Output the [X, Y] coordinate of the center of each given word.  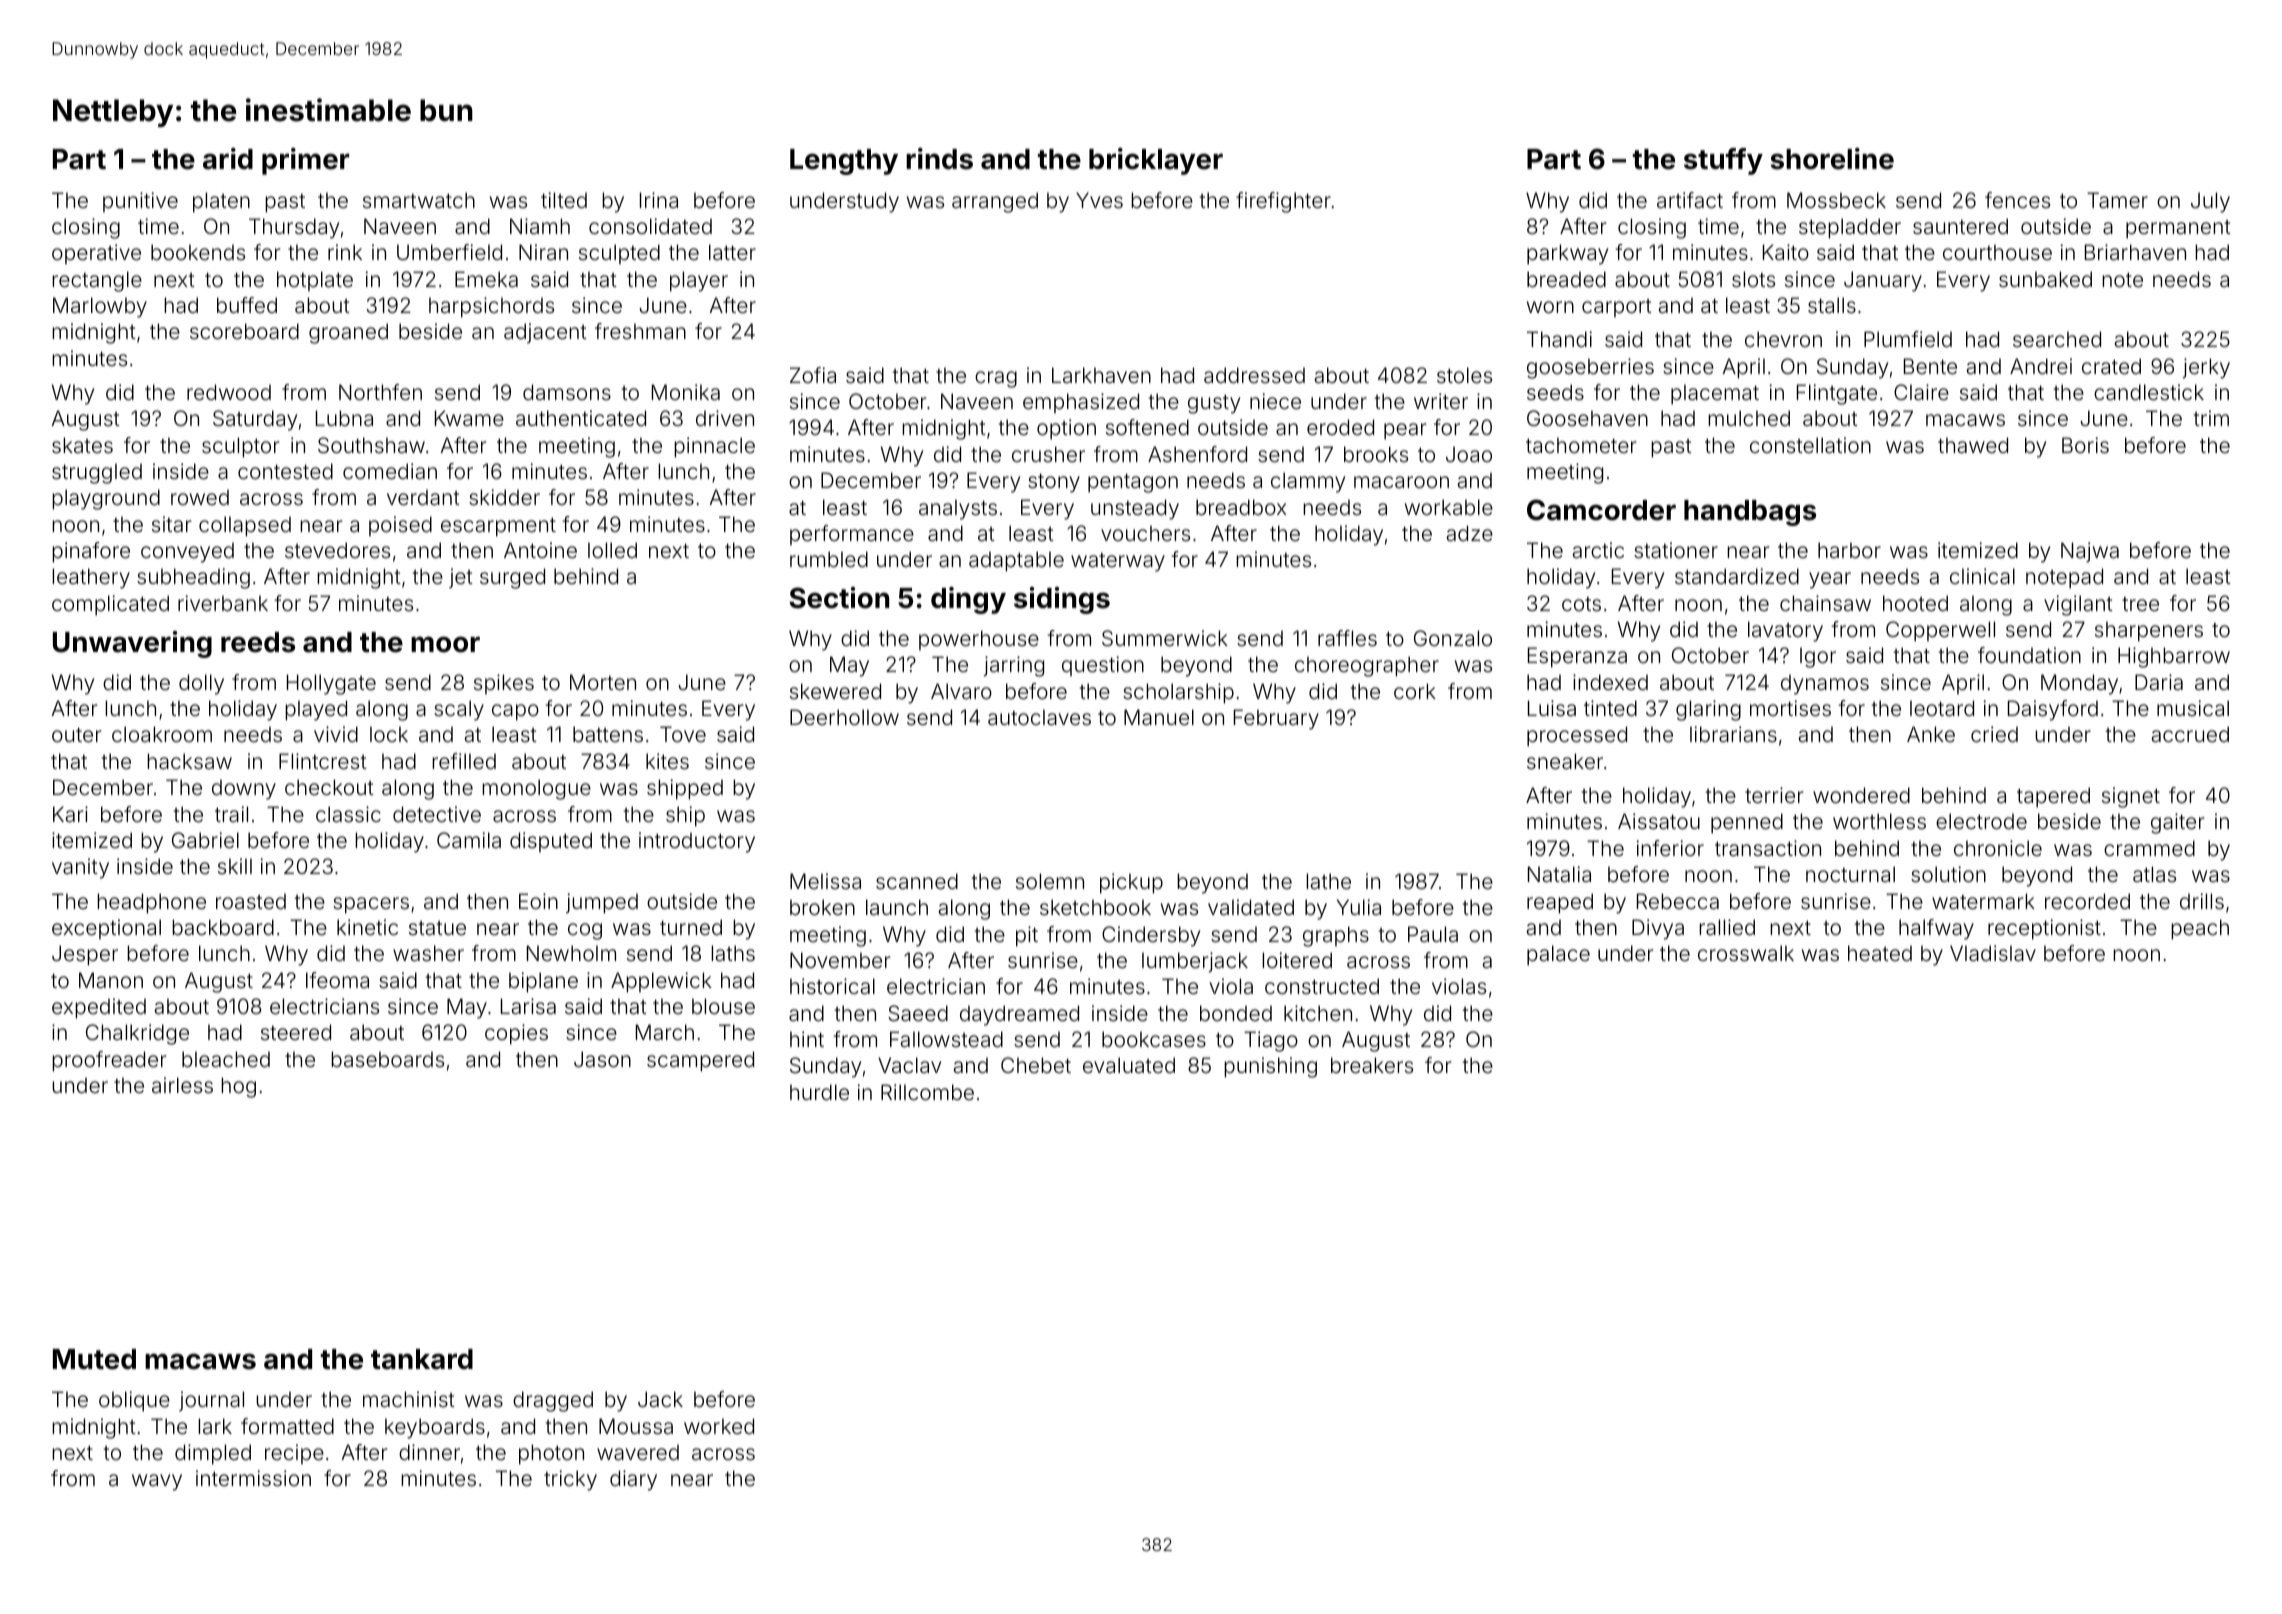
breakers [1372, 1065]
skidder [504, 497]
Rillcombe [927, 1092]
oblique [134, 1401]
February [1276, 719]
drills [2202, 901]
